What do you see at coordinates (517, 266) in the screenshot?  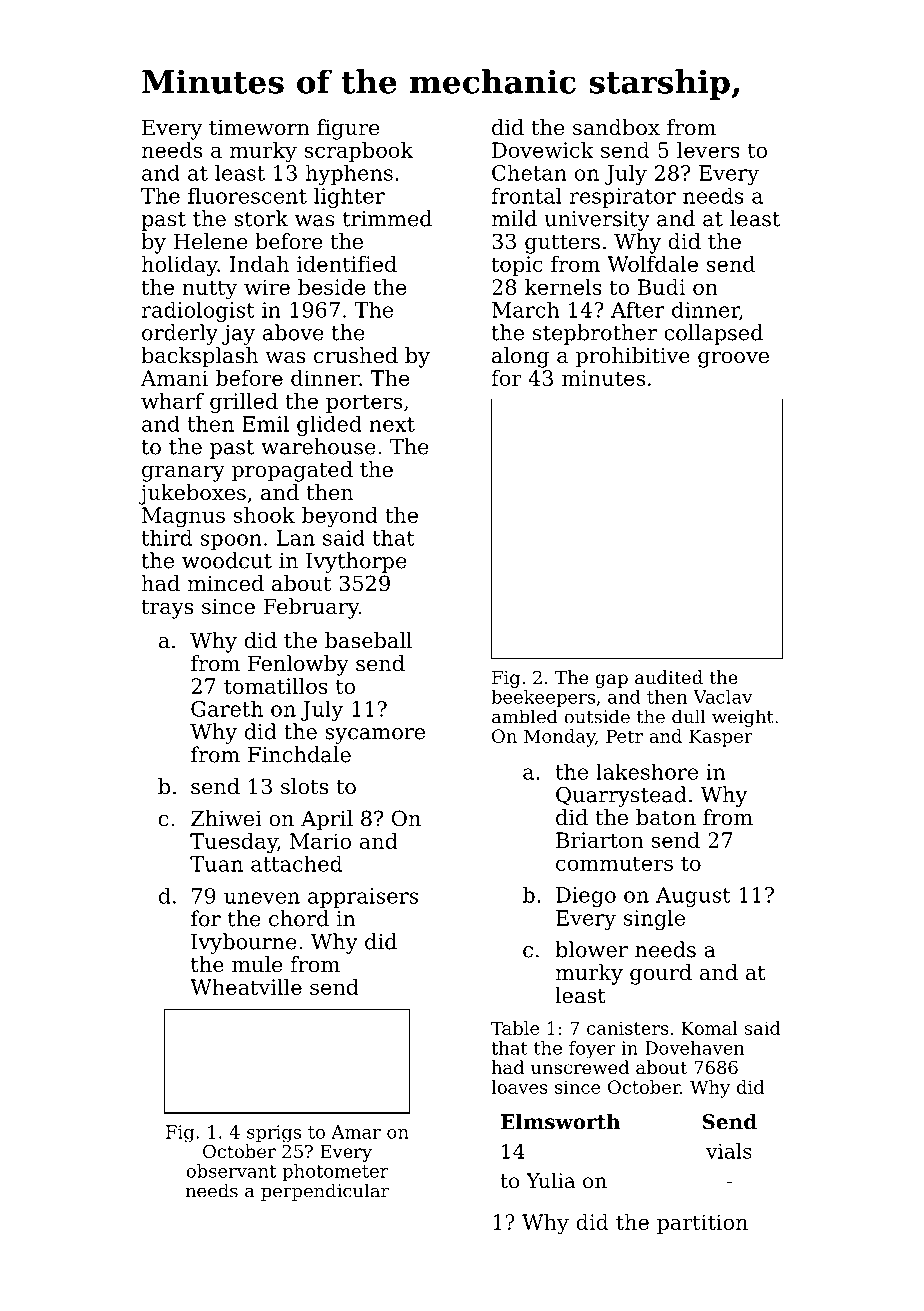 I see `topic` at bounding box center [517, 266].
